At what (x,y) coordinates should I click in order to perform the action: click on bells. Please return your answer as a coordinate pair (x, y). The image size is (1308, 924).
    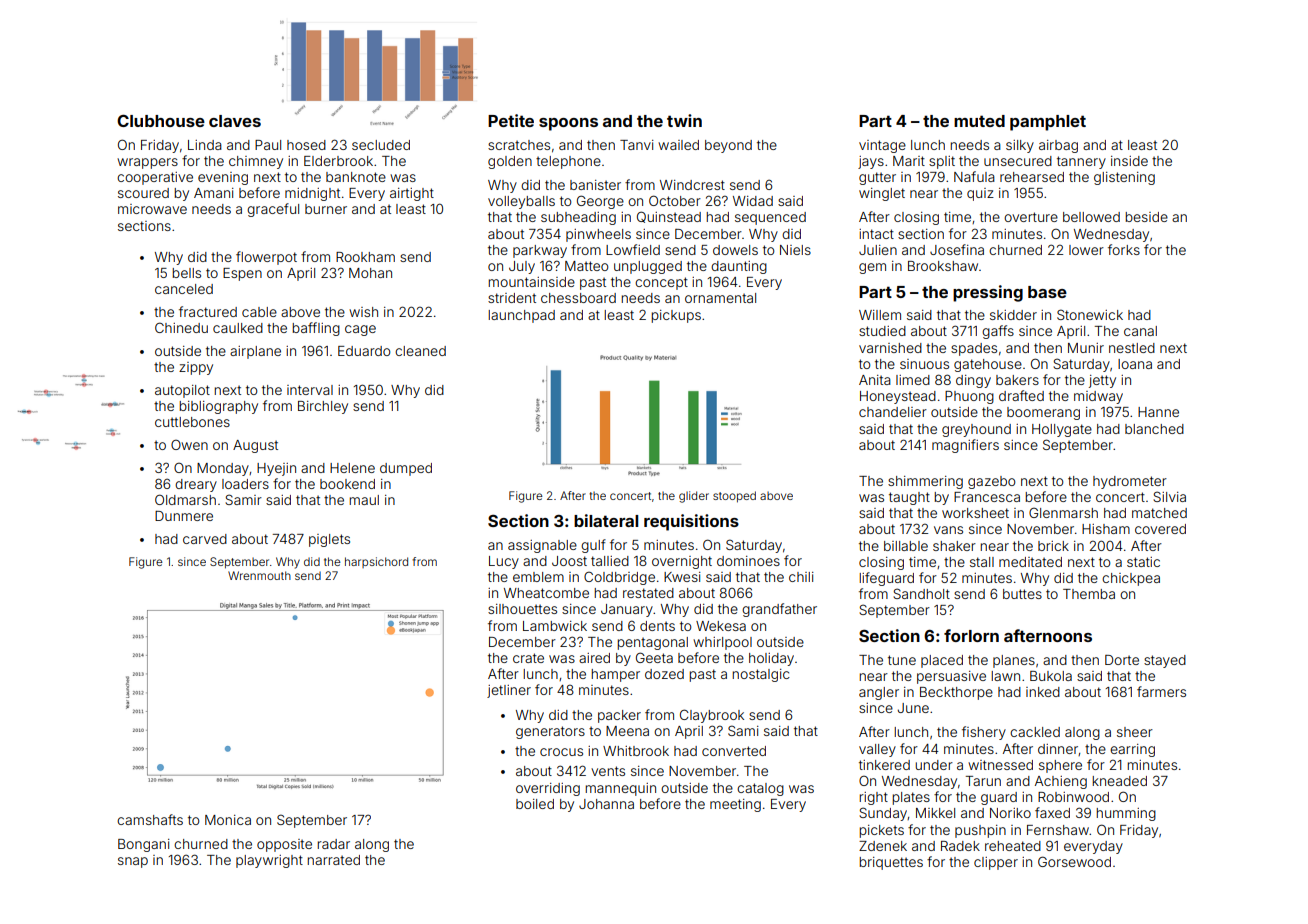
    Looking at the image, I should click on (186, 273).
